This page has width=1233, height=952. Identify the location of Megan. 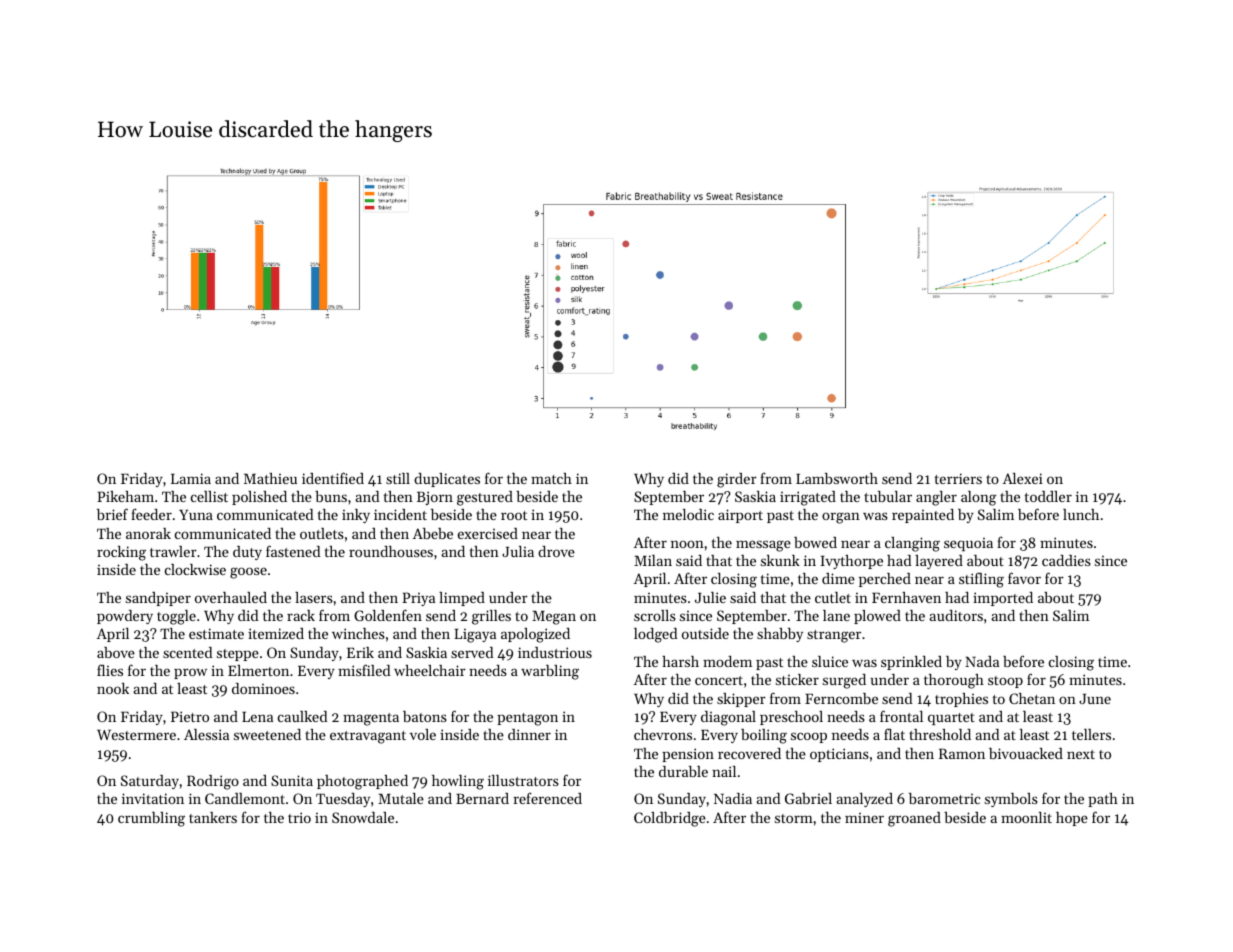
(554, 618).
